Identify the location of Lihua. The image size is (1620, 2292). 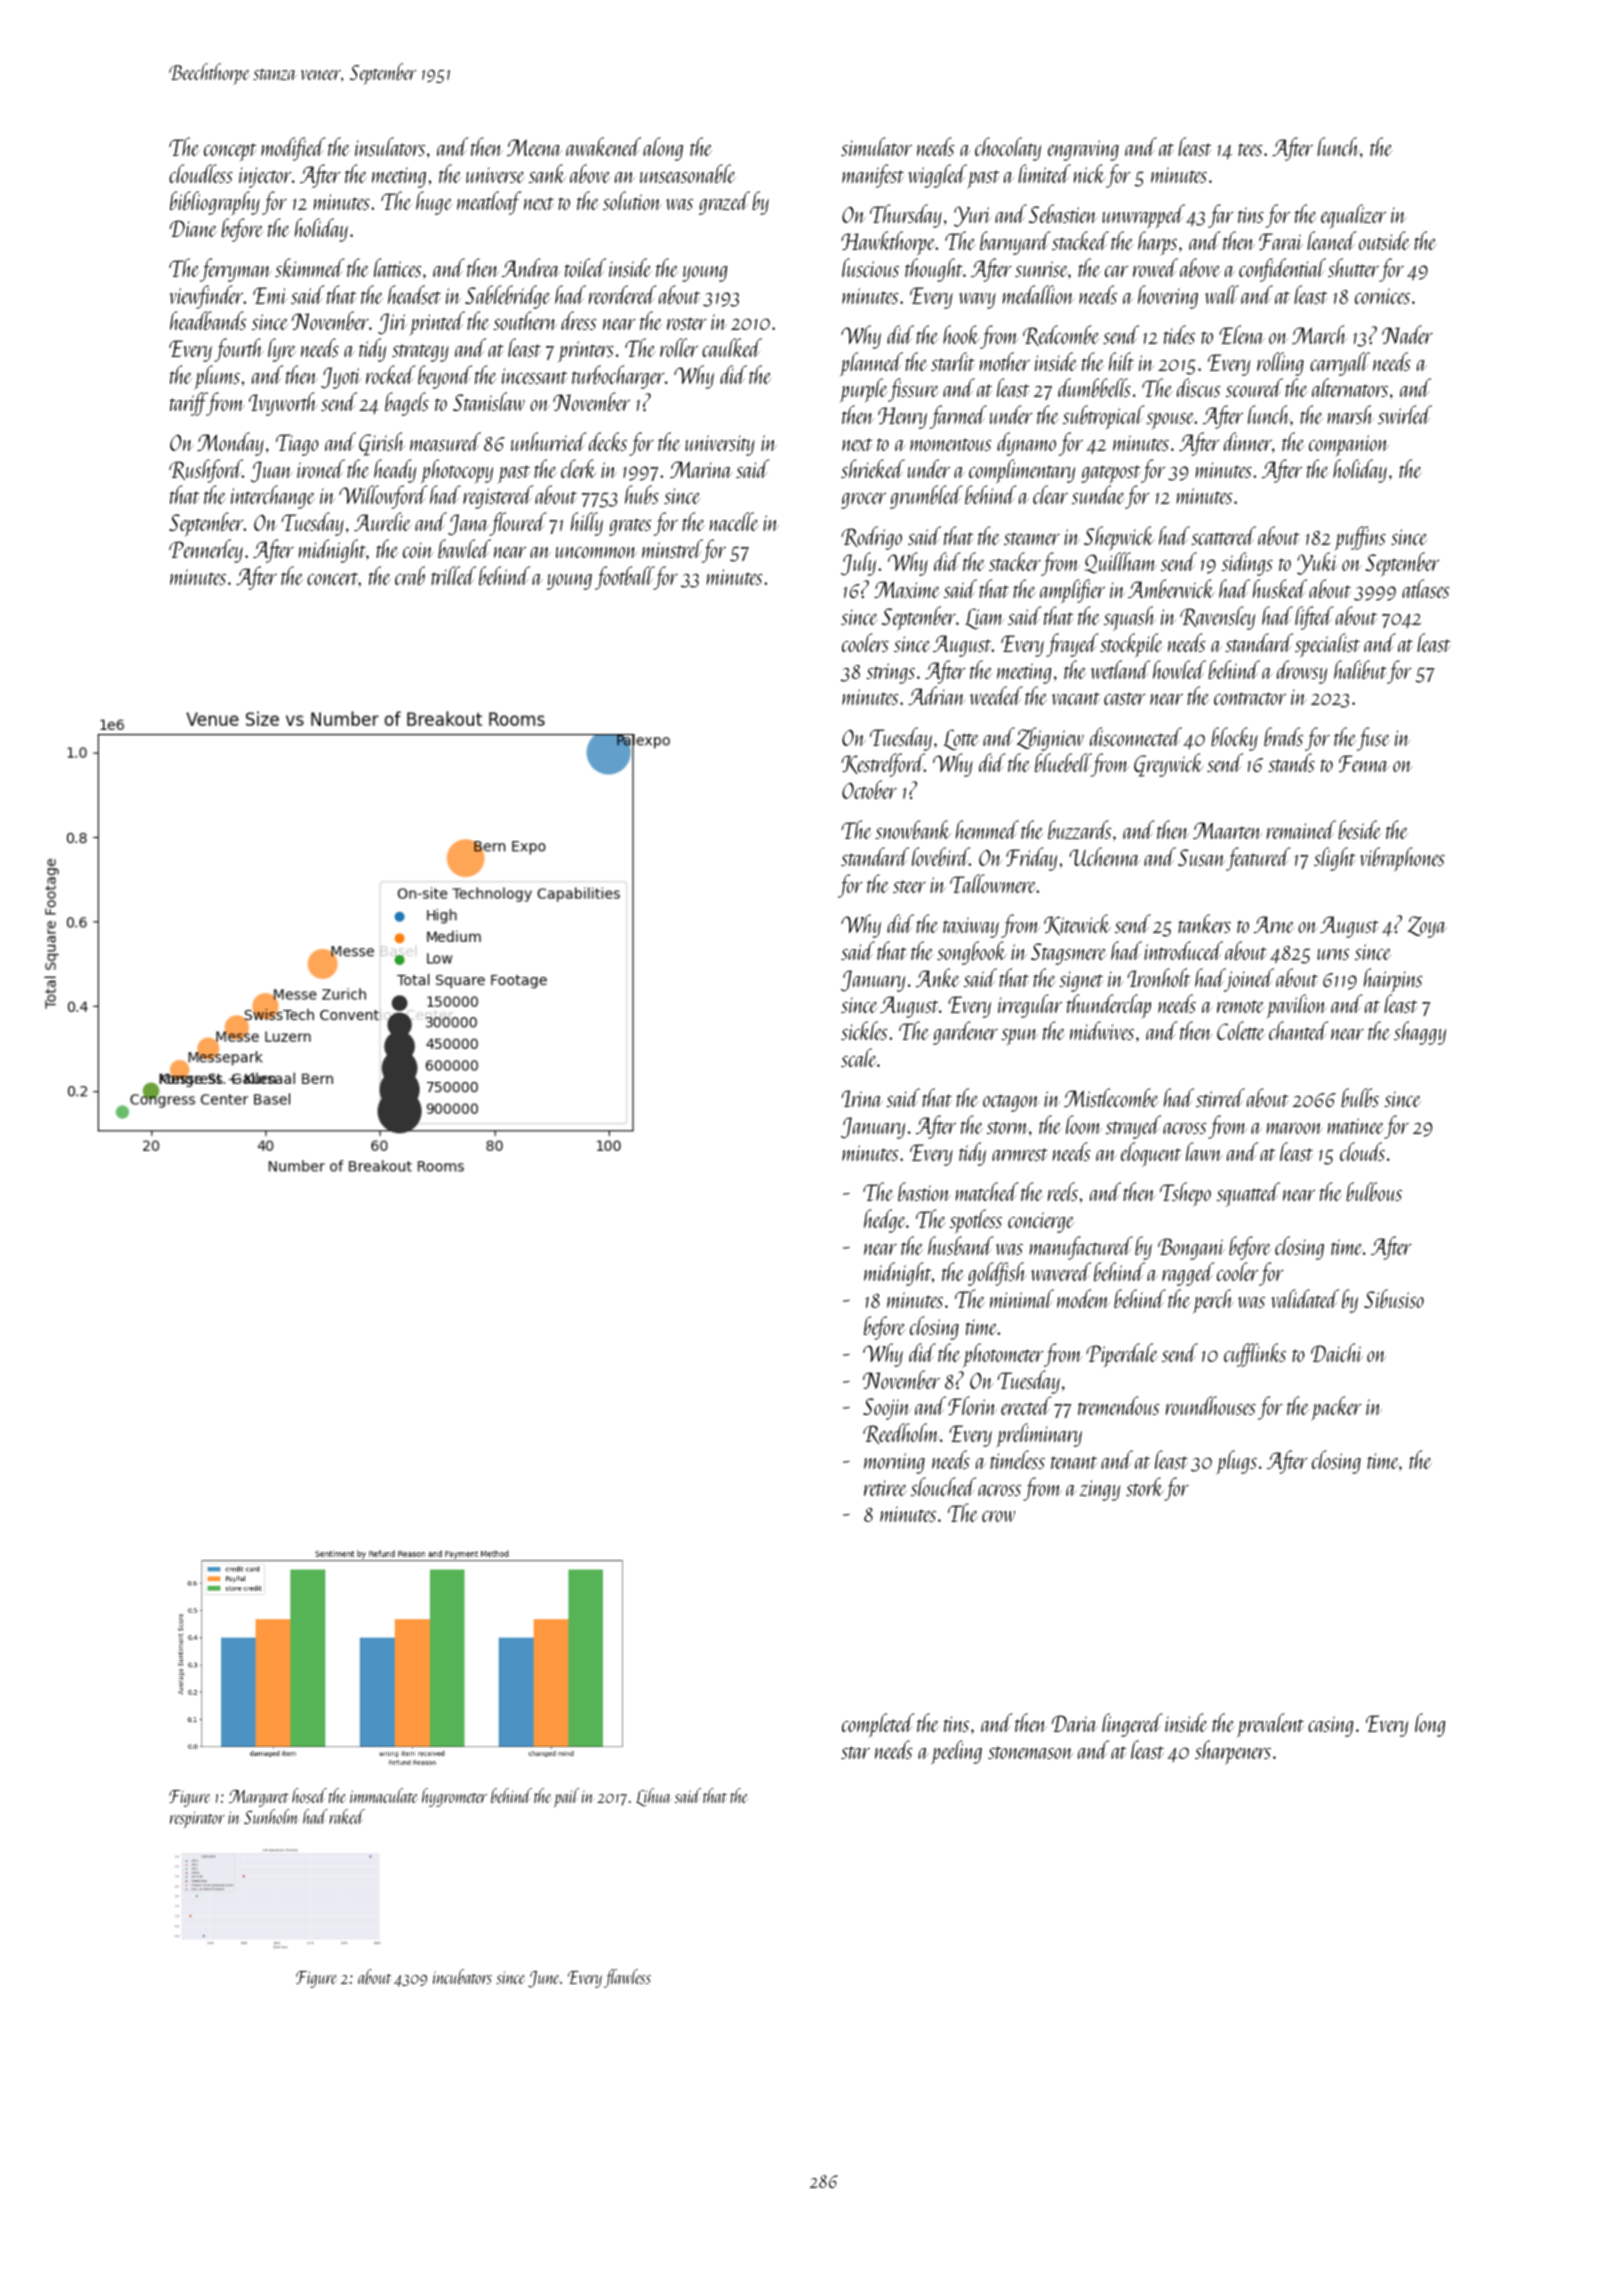
(653, 1797).
